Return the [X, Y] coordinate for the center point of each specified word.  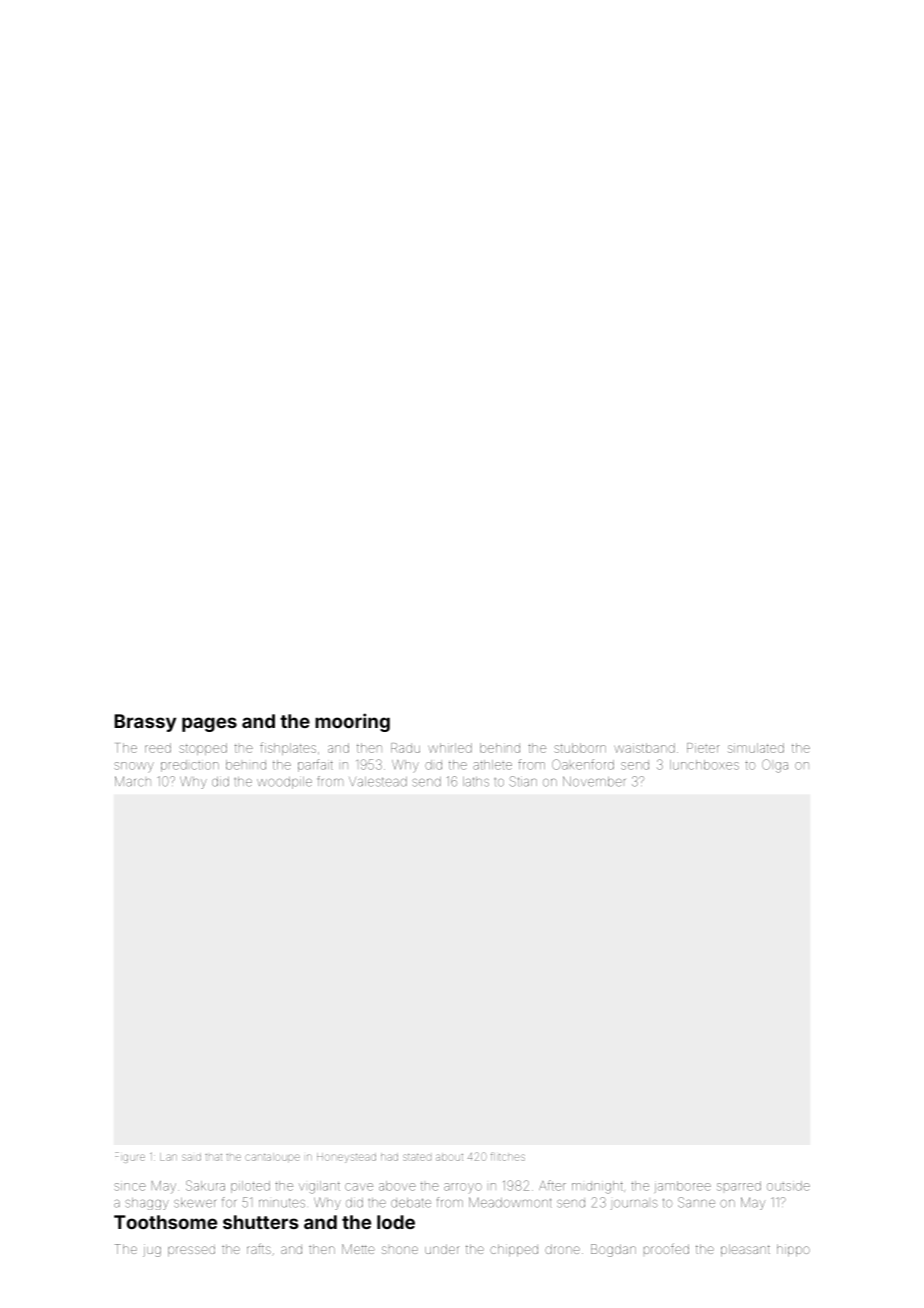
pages [209, 724]
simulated [756, 748]
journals [634, 1204]
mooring [352, 722]
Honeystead [346, 1157]
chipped [514, 1250]
